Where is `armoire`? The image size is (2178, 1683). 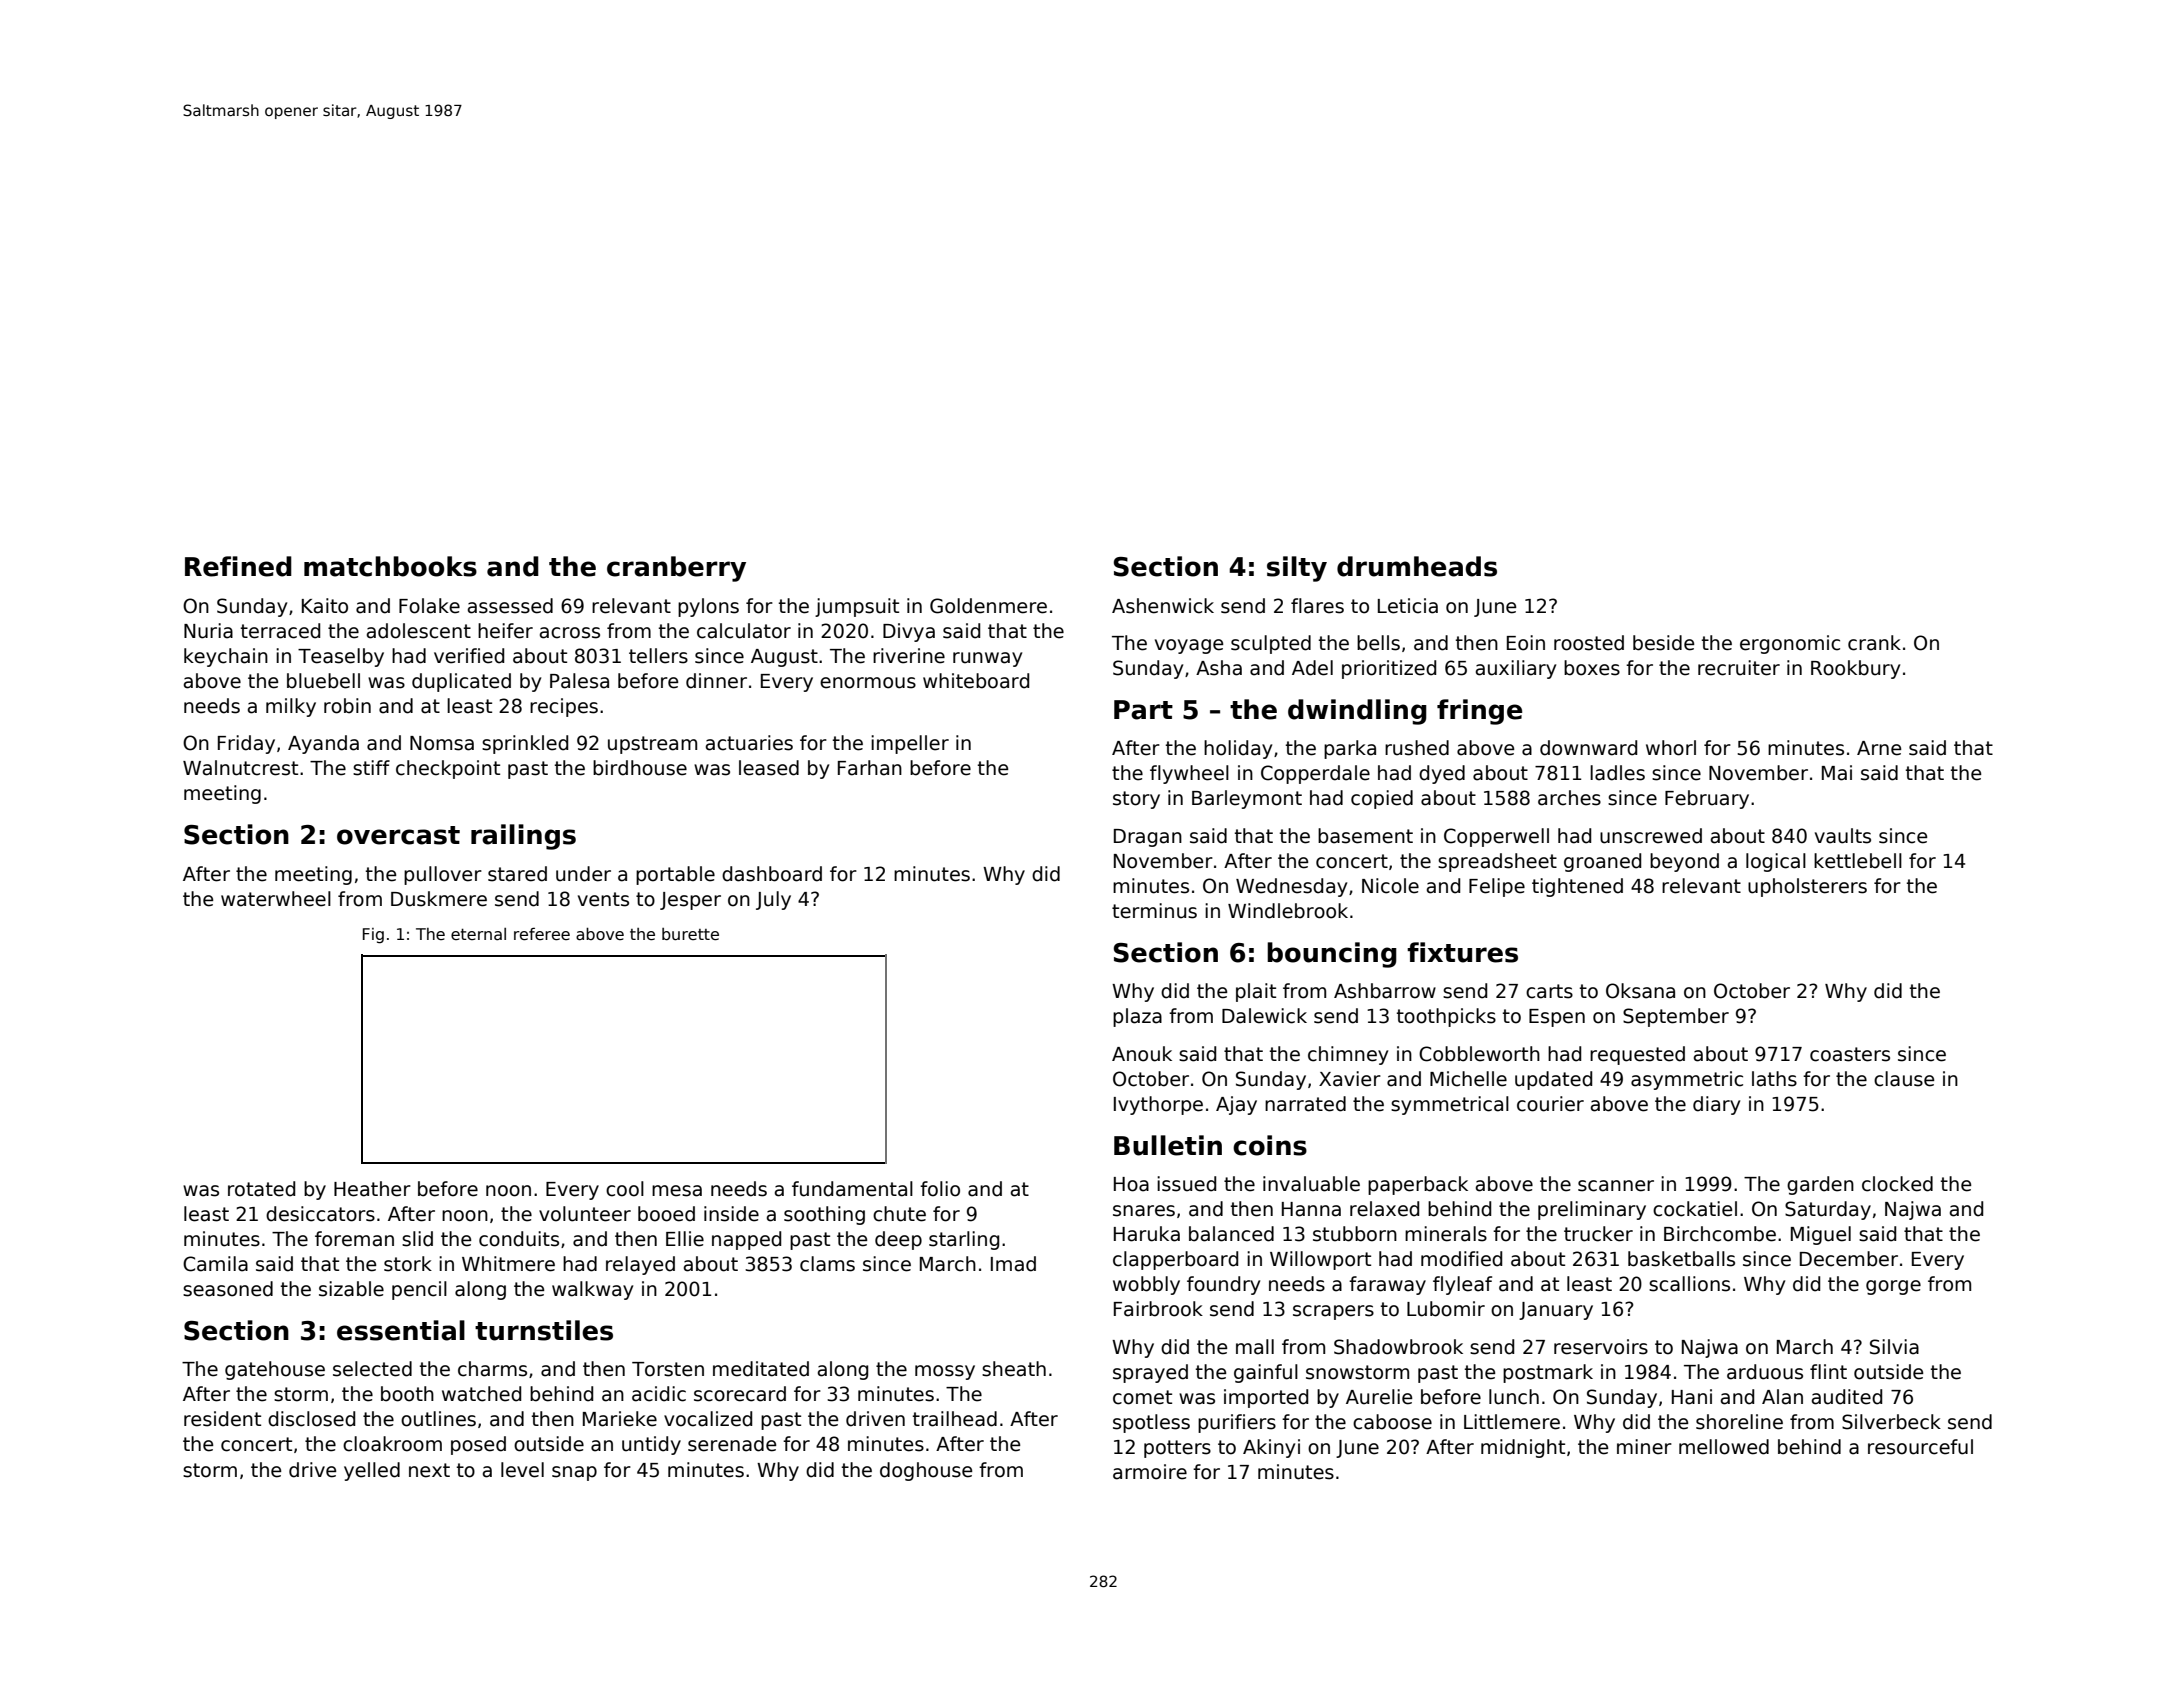 armoire is located at coordinates (1150, 1472).
